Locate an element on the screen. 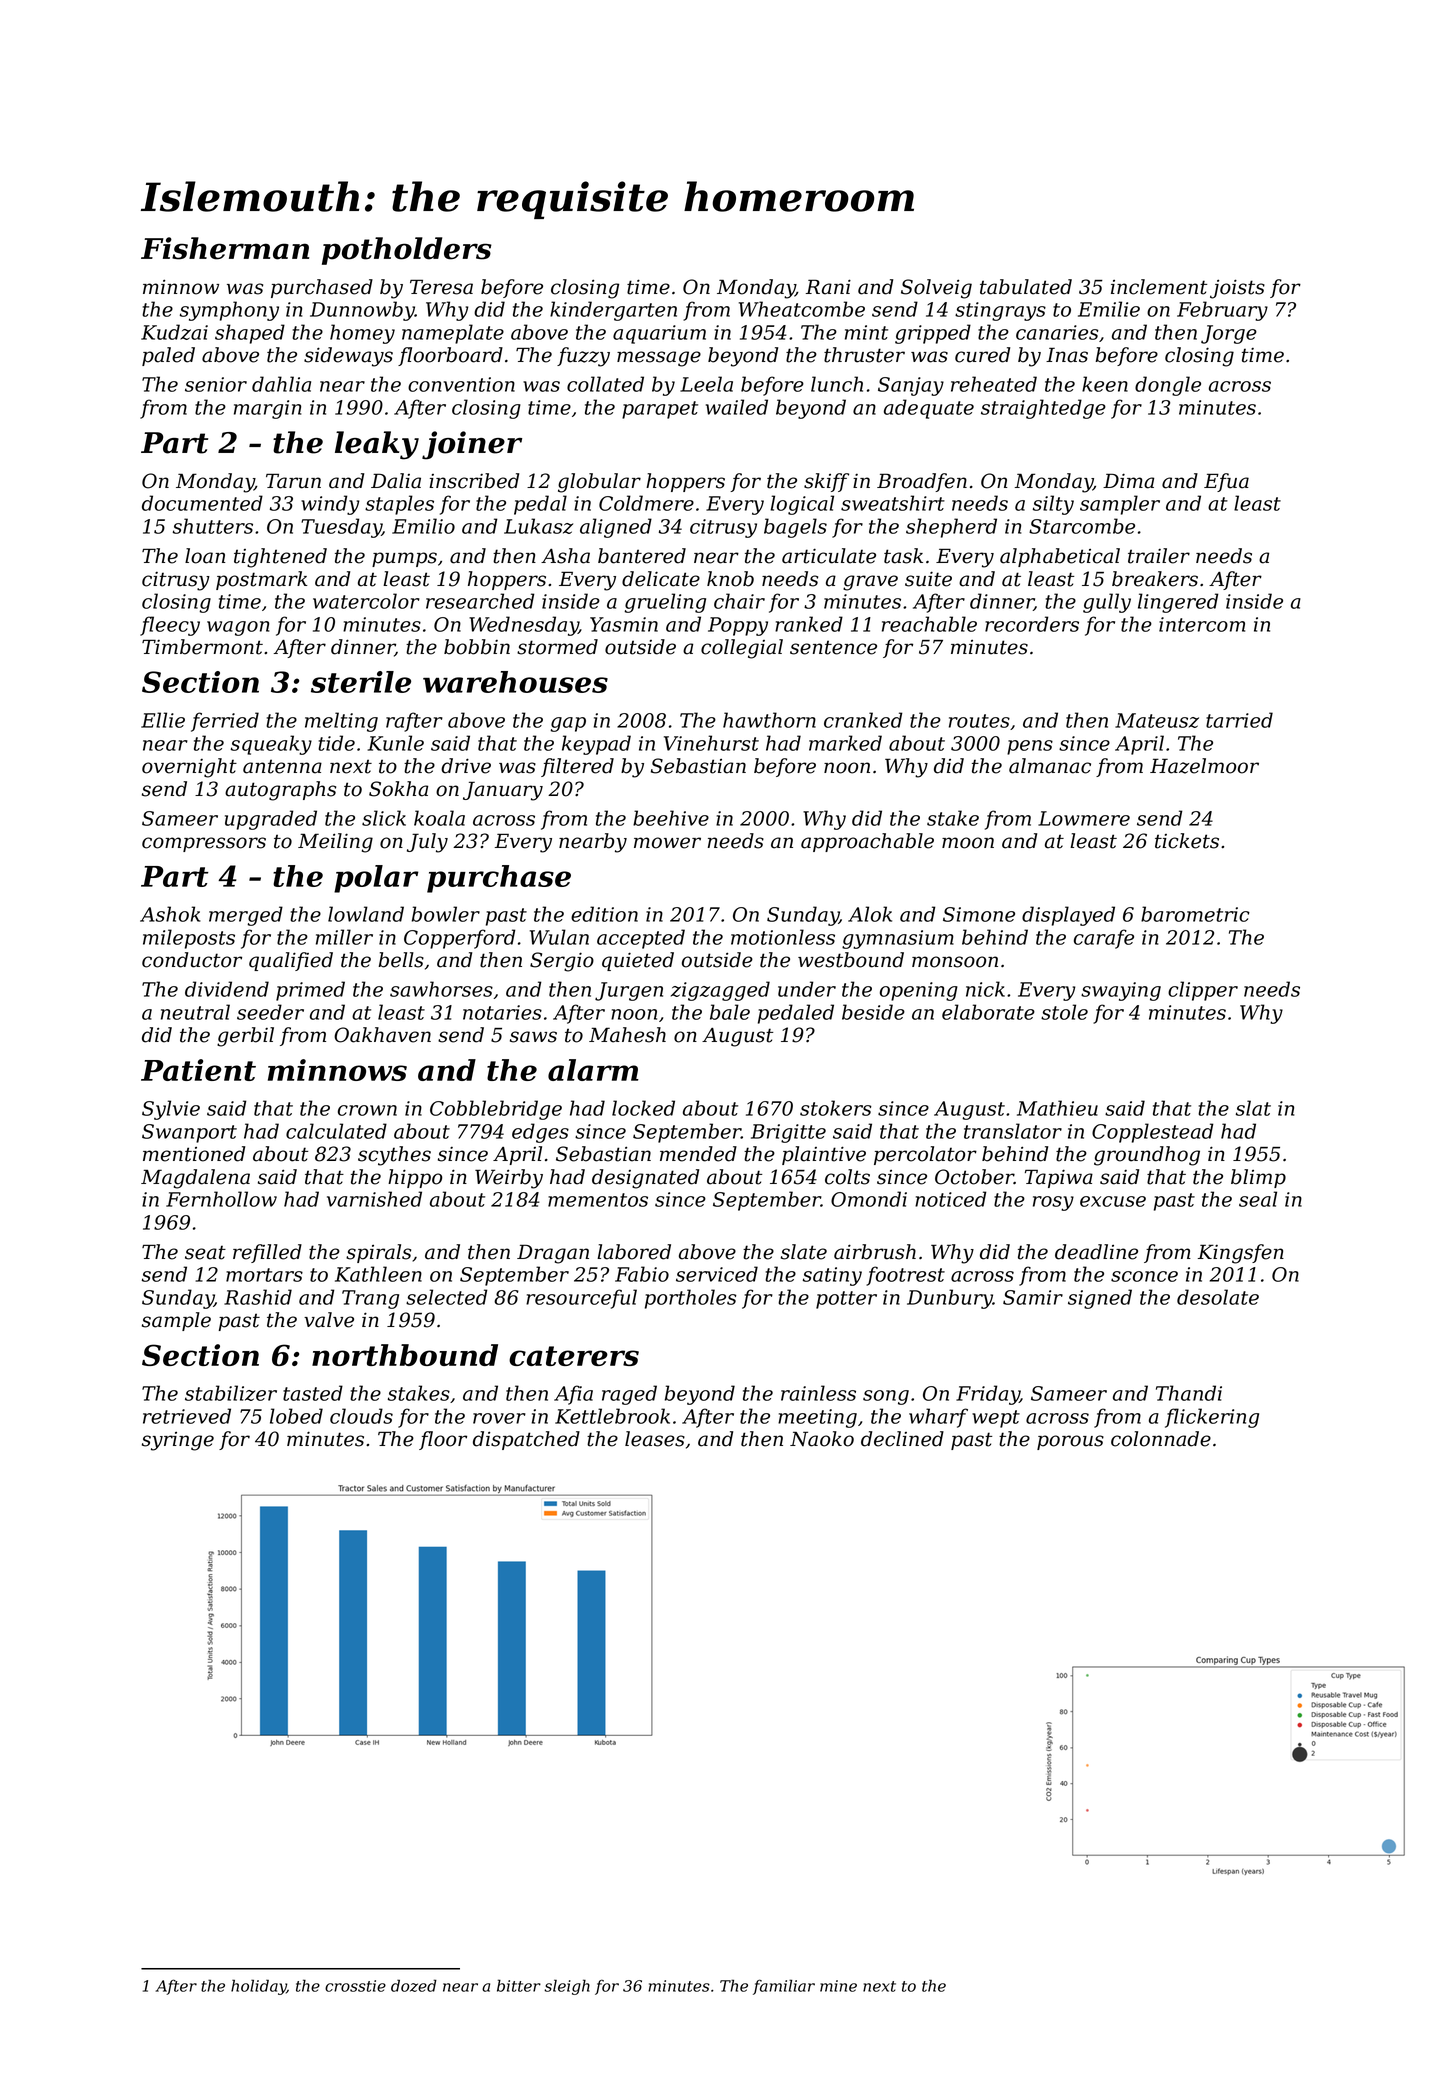  potholders is located at coordinates (407, 251).
